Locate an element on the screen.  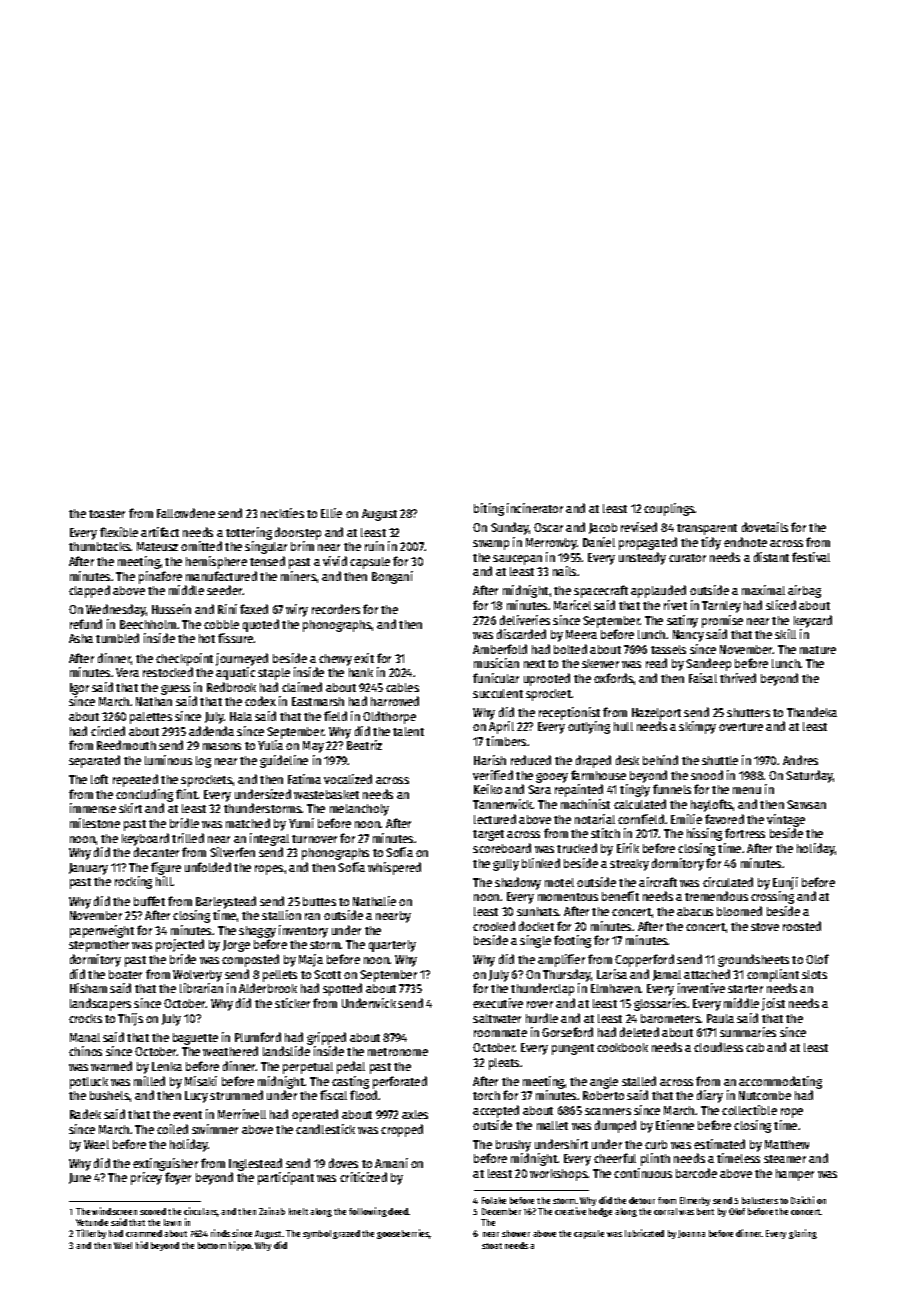
flint is located at coordinates (187, 794).
